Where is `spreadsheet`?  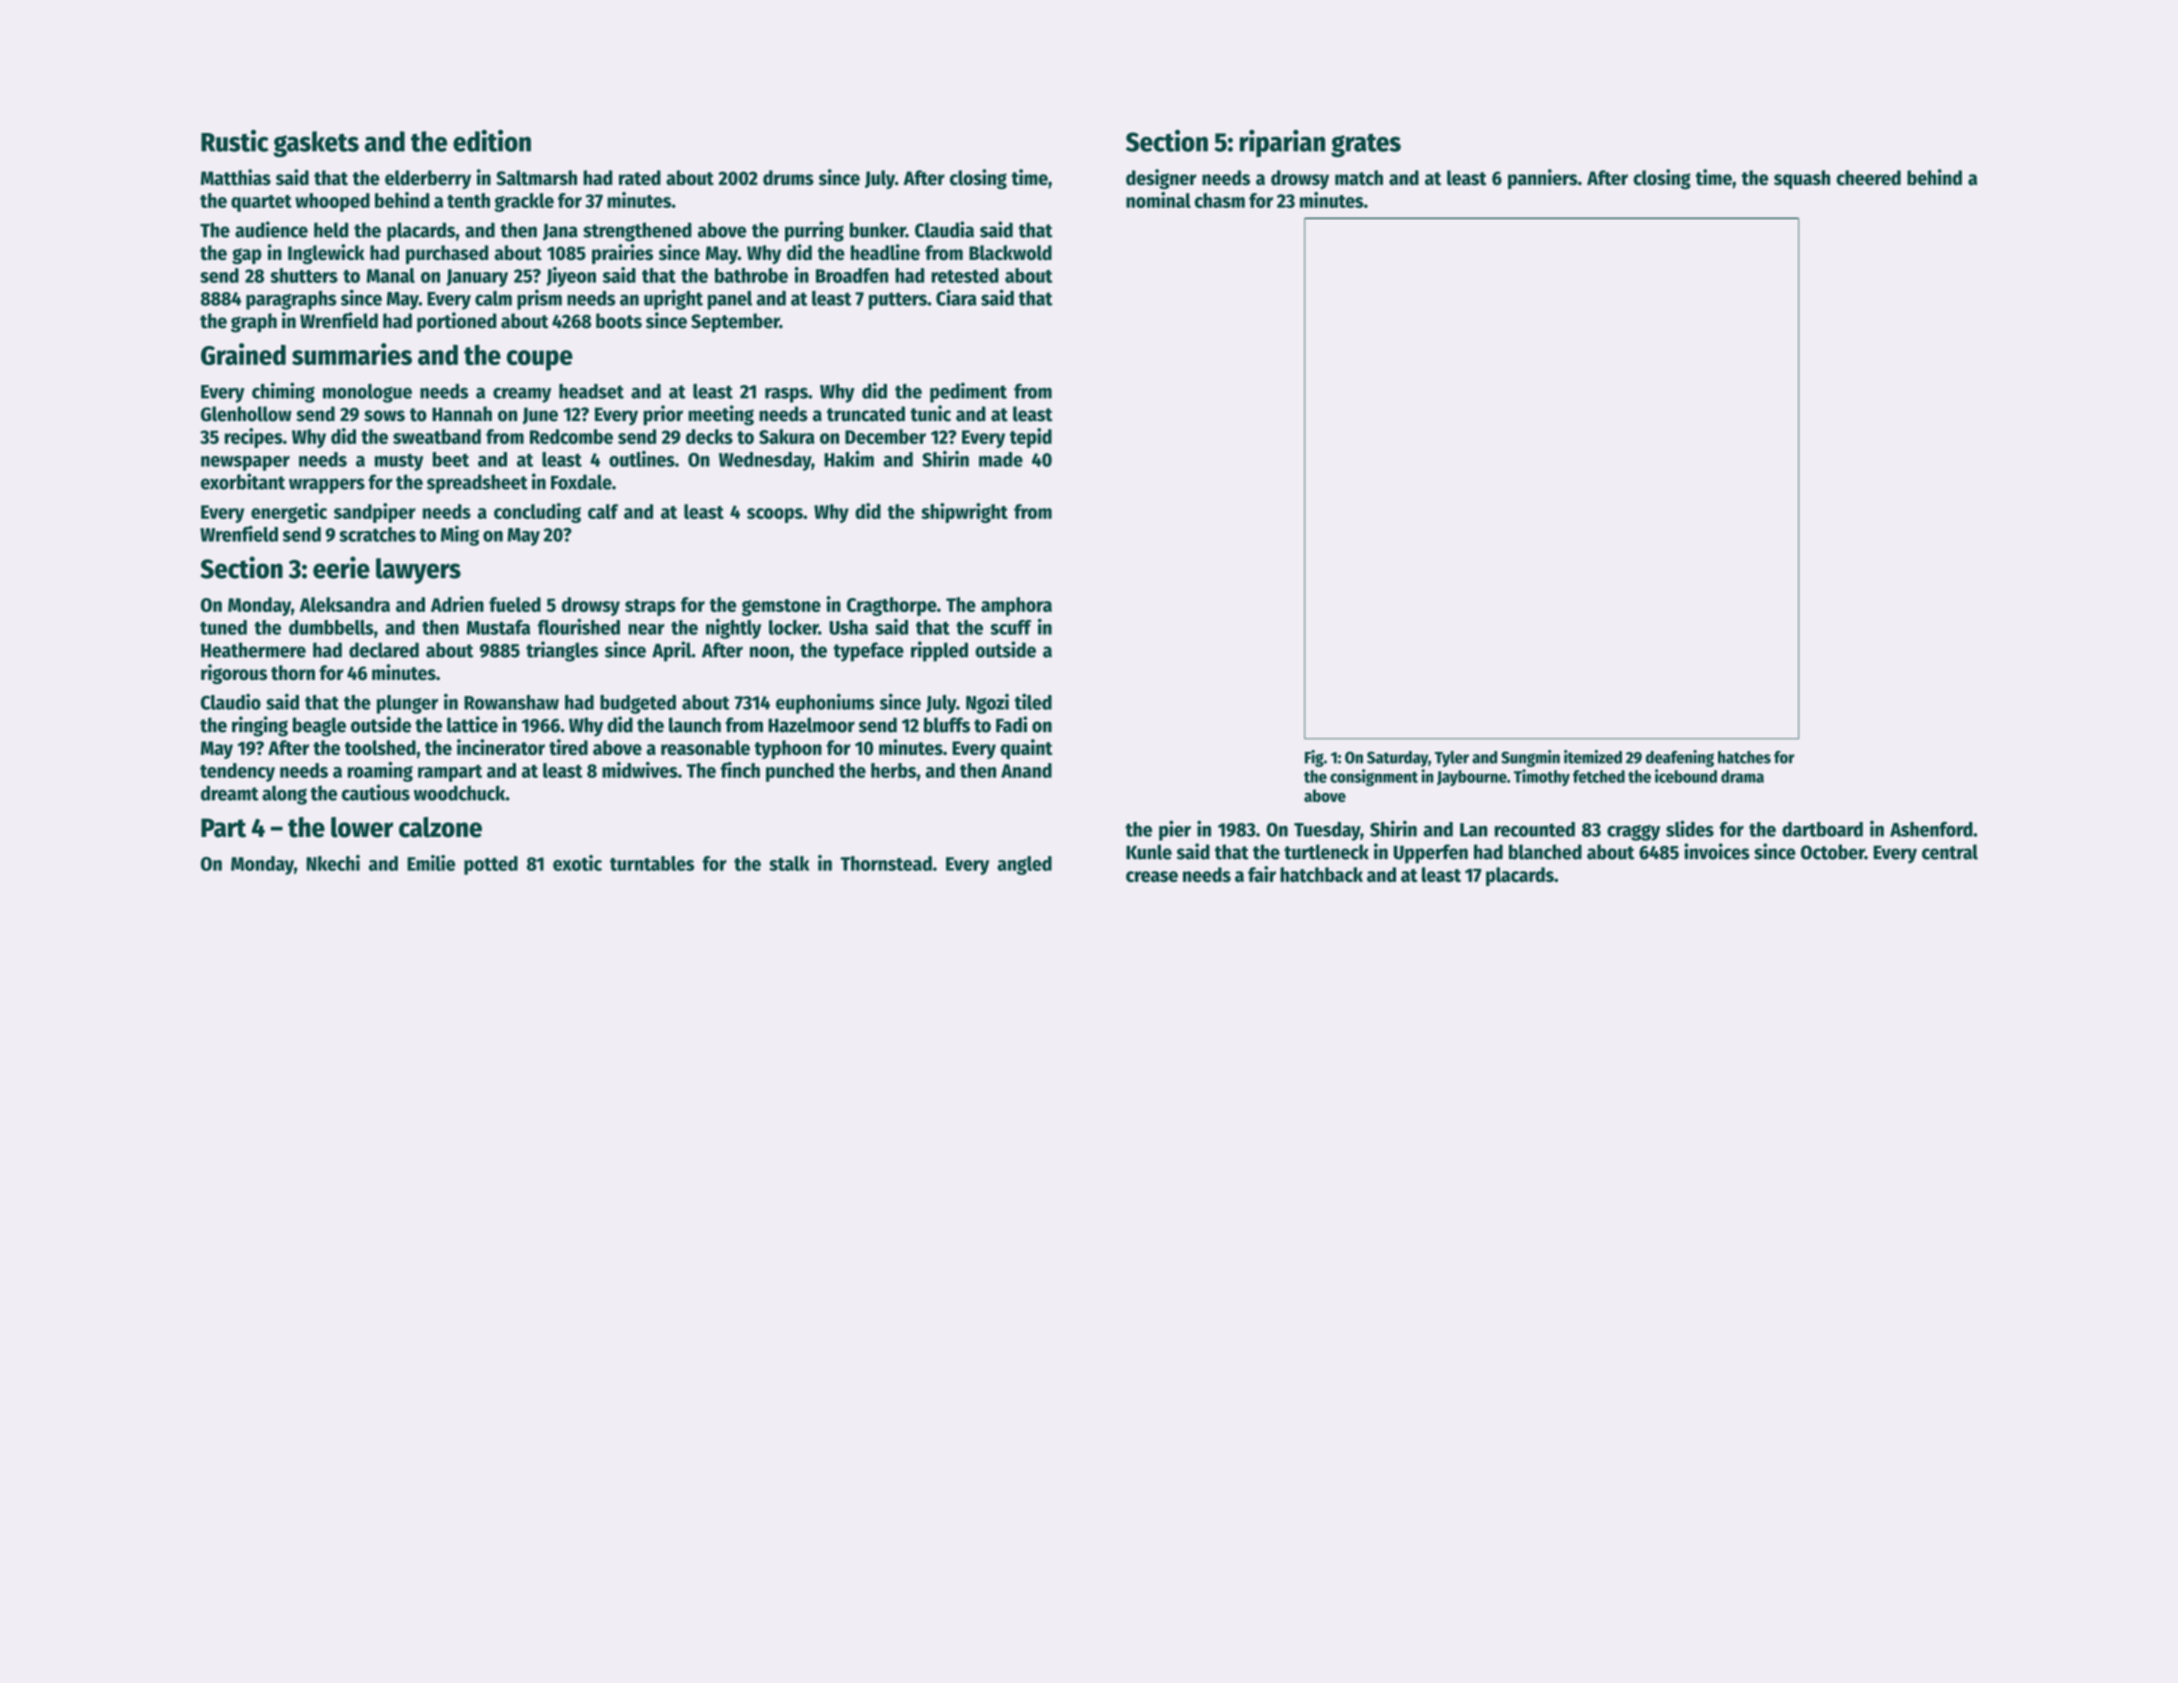
spreadsheet is located at coordinates (477, 484).
